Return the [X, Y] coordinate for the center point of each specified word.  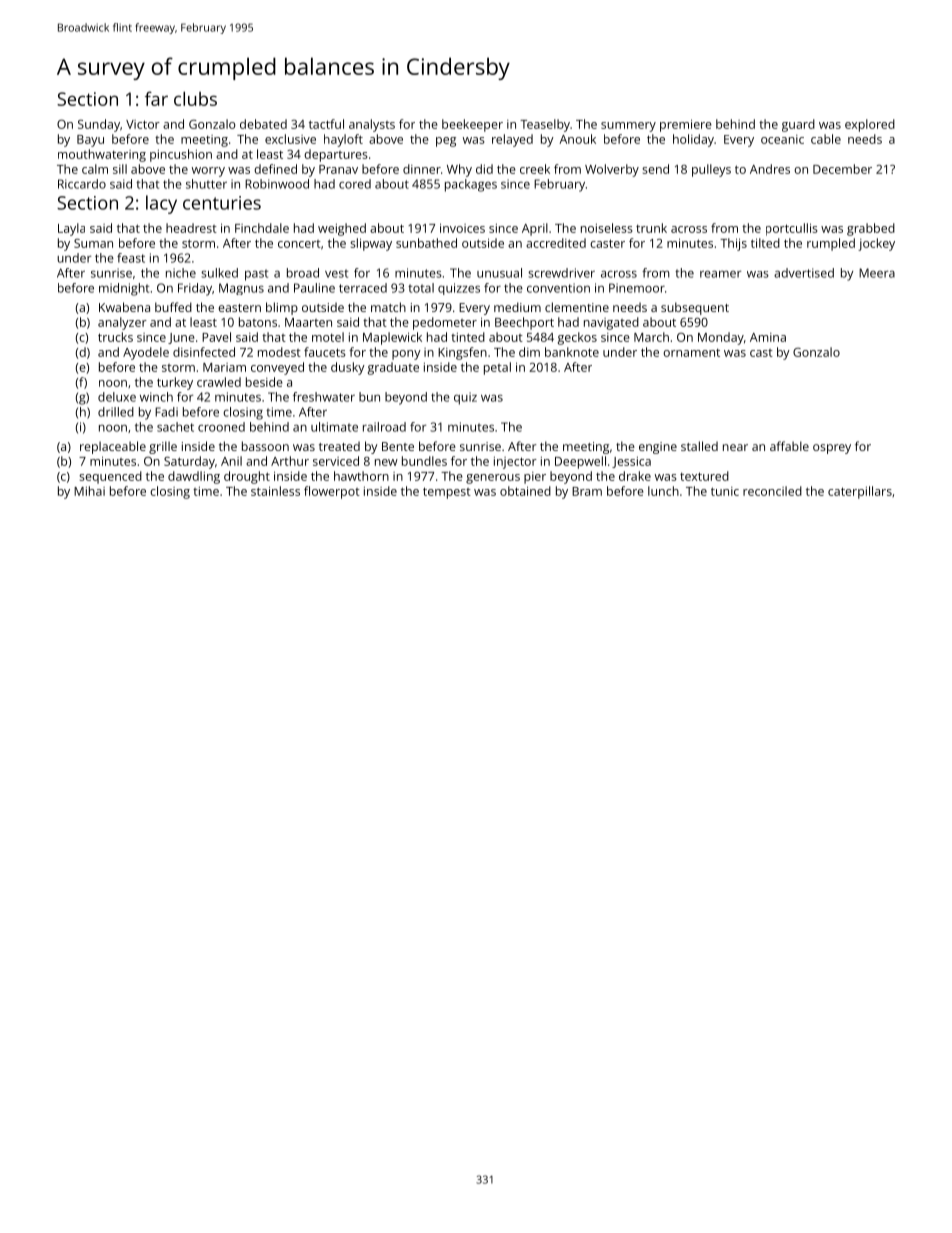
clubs [195, 98]
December [842, 169]
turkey [175, 383]
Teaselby [545, 125]
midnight [124, 289]
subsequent [695, 308]
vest [336, 273]
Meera [877, 273]
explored [870, 125]
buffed [173, 307]
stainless [275, 491]
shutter [206, 184]
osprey [832, 449]
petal [497, 368]
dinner [422, 169]
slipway [371, 244]
